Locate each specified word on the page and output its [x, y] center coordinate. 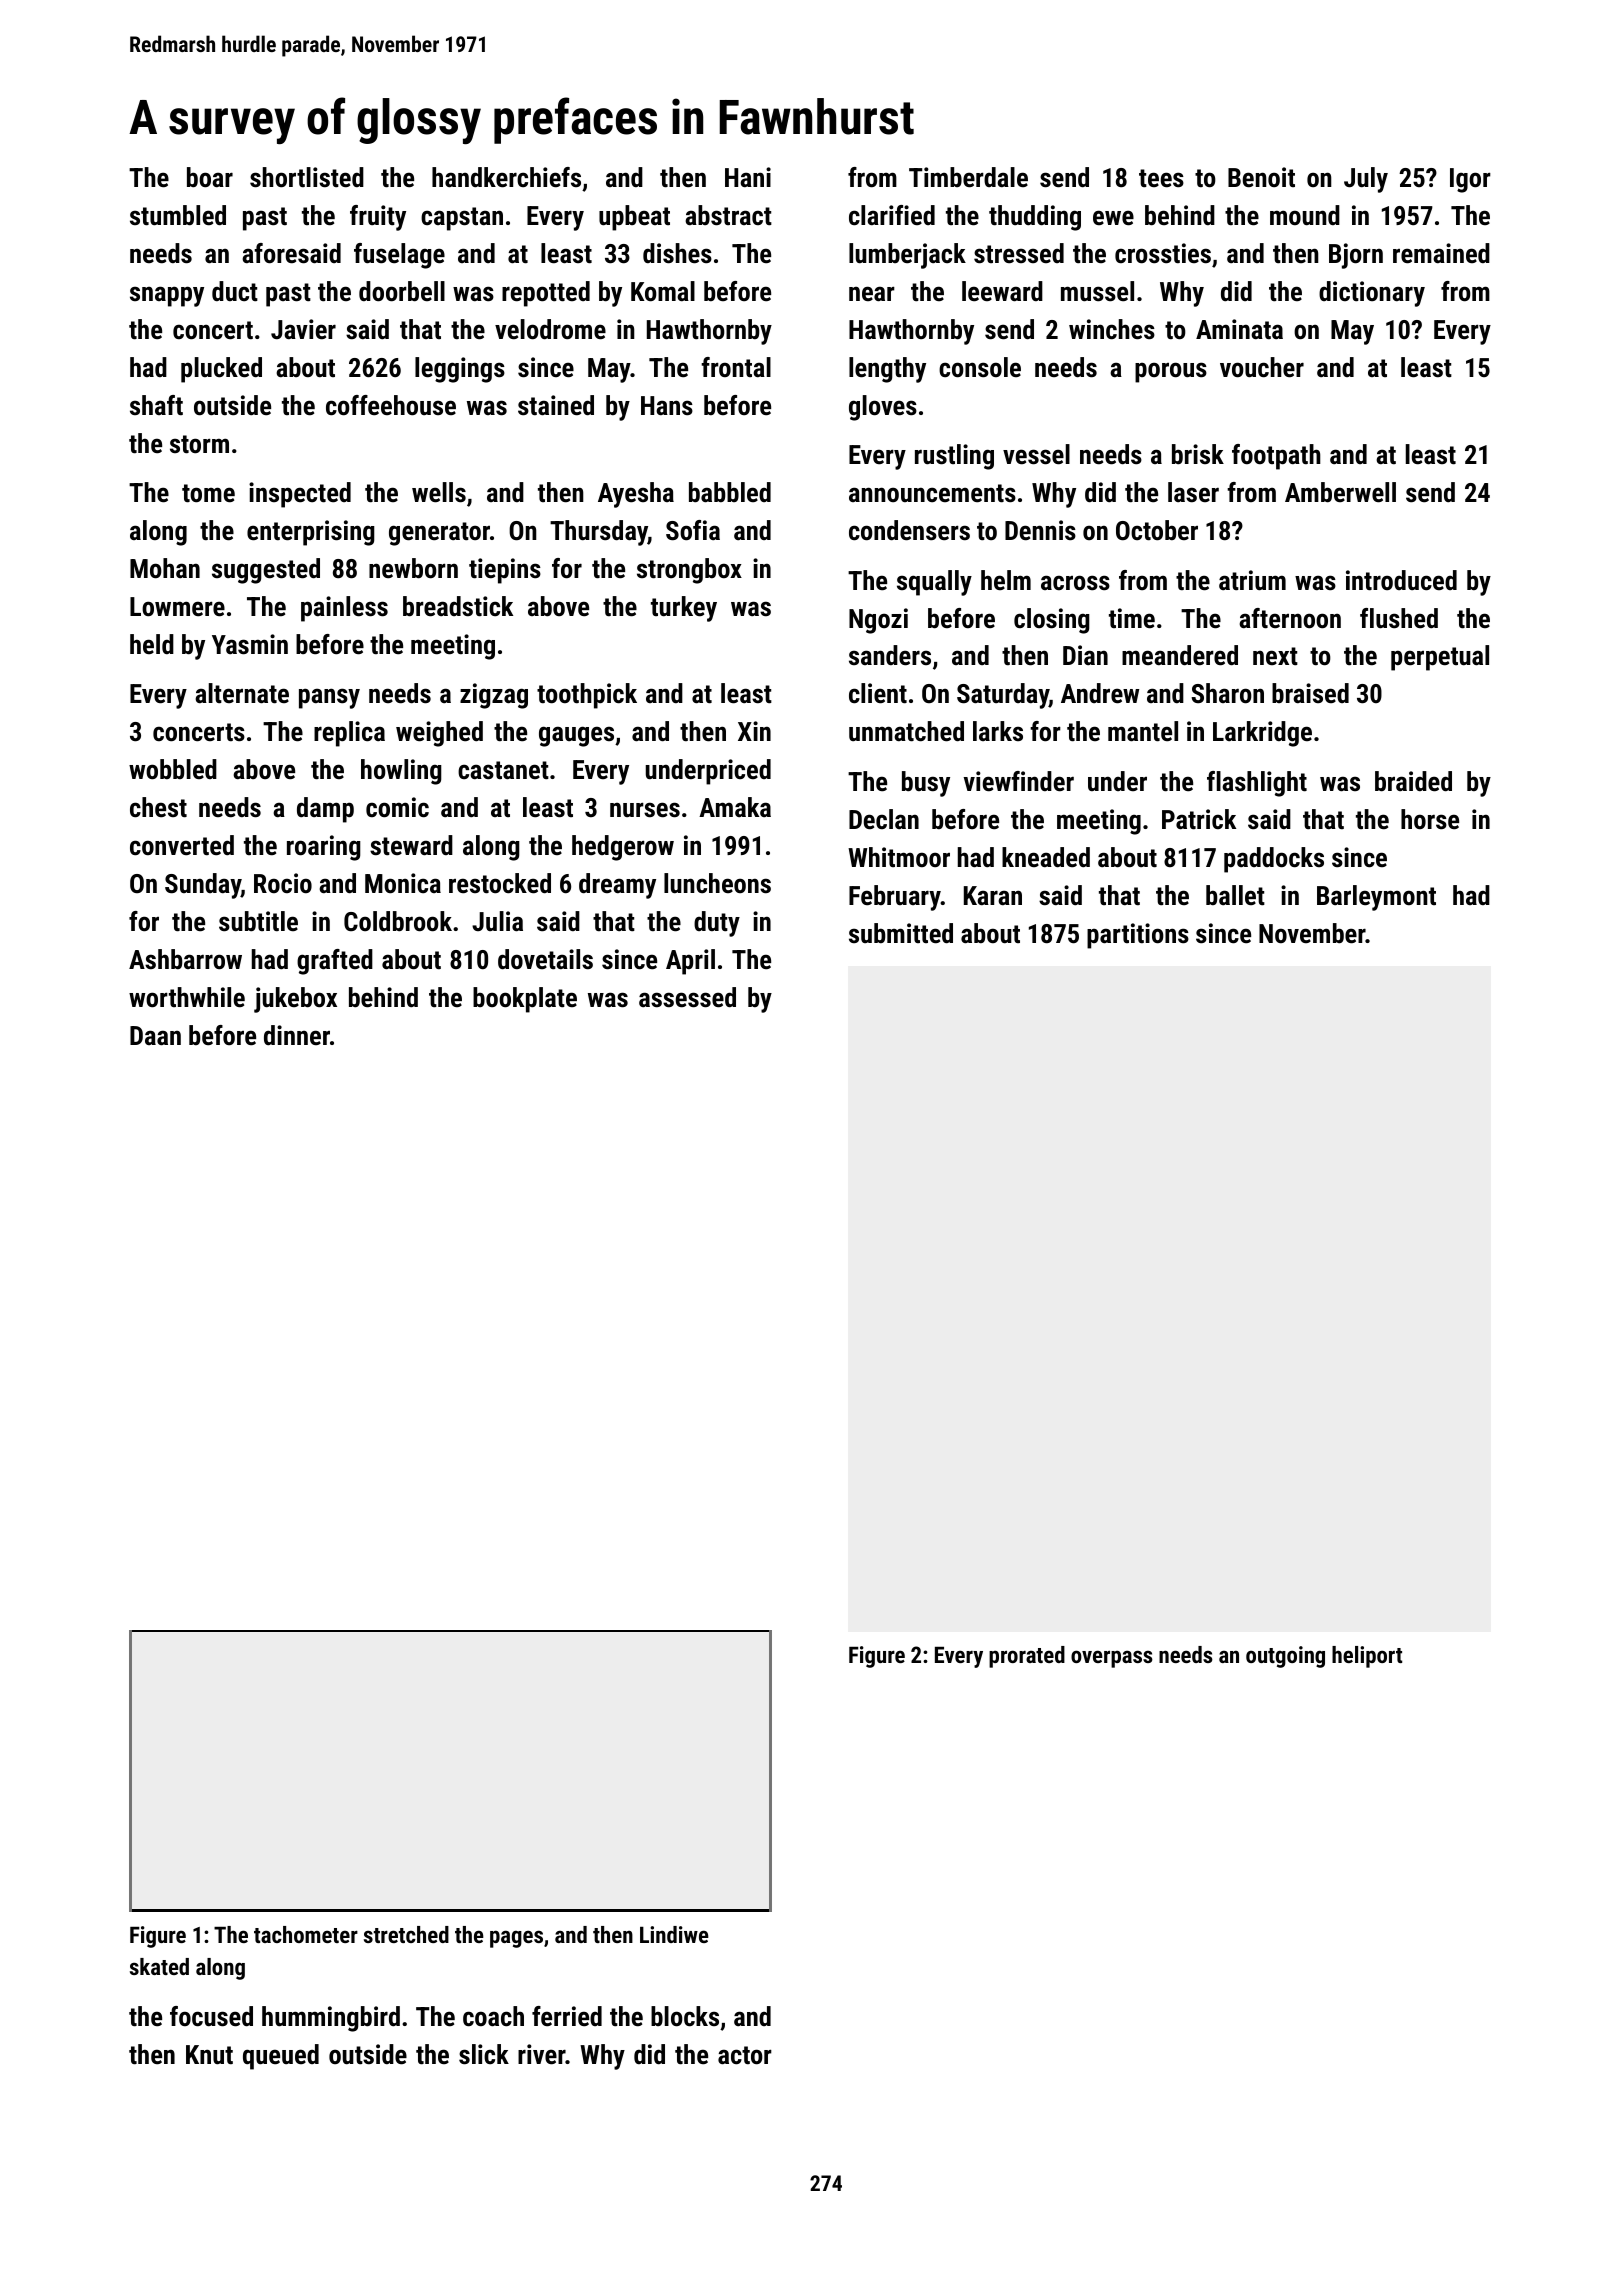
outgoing [1285, 1657]
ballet [1235, 895]
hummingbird [331, 2019]
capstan [462, 219]
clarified [892, 215]
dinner [297, 1035]
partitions [1138, 936]
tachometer [306, 1934]
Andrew [1100, 693]
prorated [1027, 1657]
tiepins [505, 571]
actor [745, 2055]
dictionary [1372, 294]
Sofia [693, 530]
